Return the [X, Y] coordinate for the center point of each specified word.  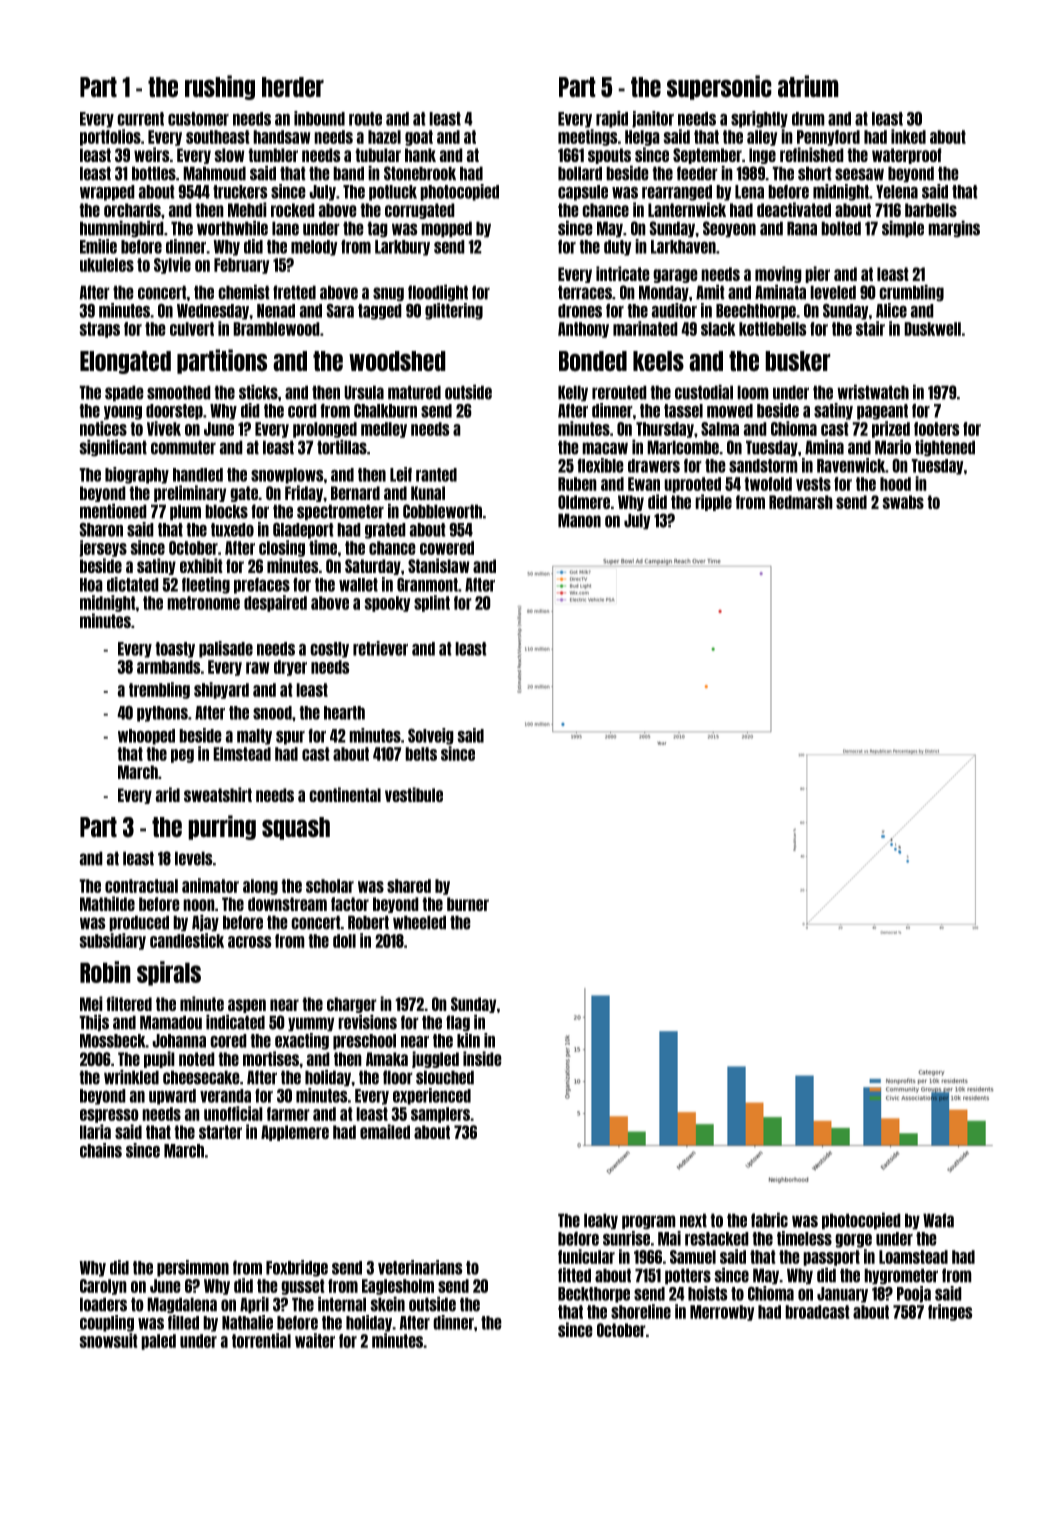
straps [99, 330]
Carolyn [103, 1287]
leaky [601, 1221]
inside [482, 1058]
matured [414, 392]
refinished [812, 154]
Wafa [938, 1220]
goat [419, 138]
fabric [769, 1220]
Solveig [431, 736]
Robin [105, 972]
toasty [175, 650]
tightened [945, 448]
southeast [218, 137]
